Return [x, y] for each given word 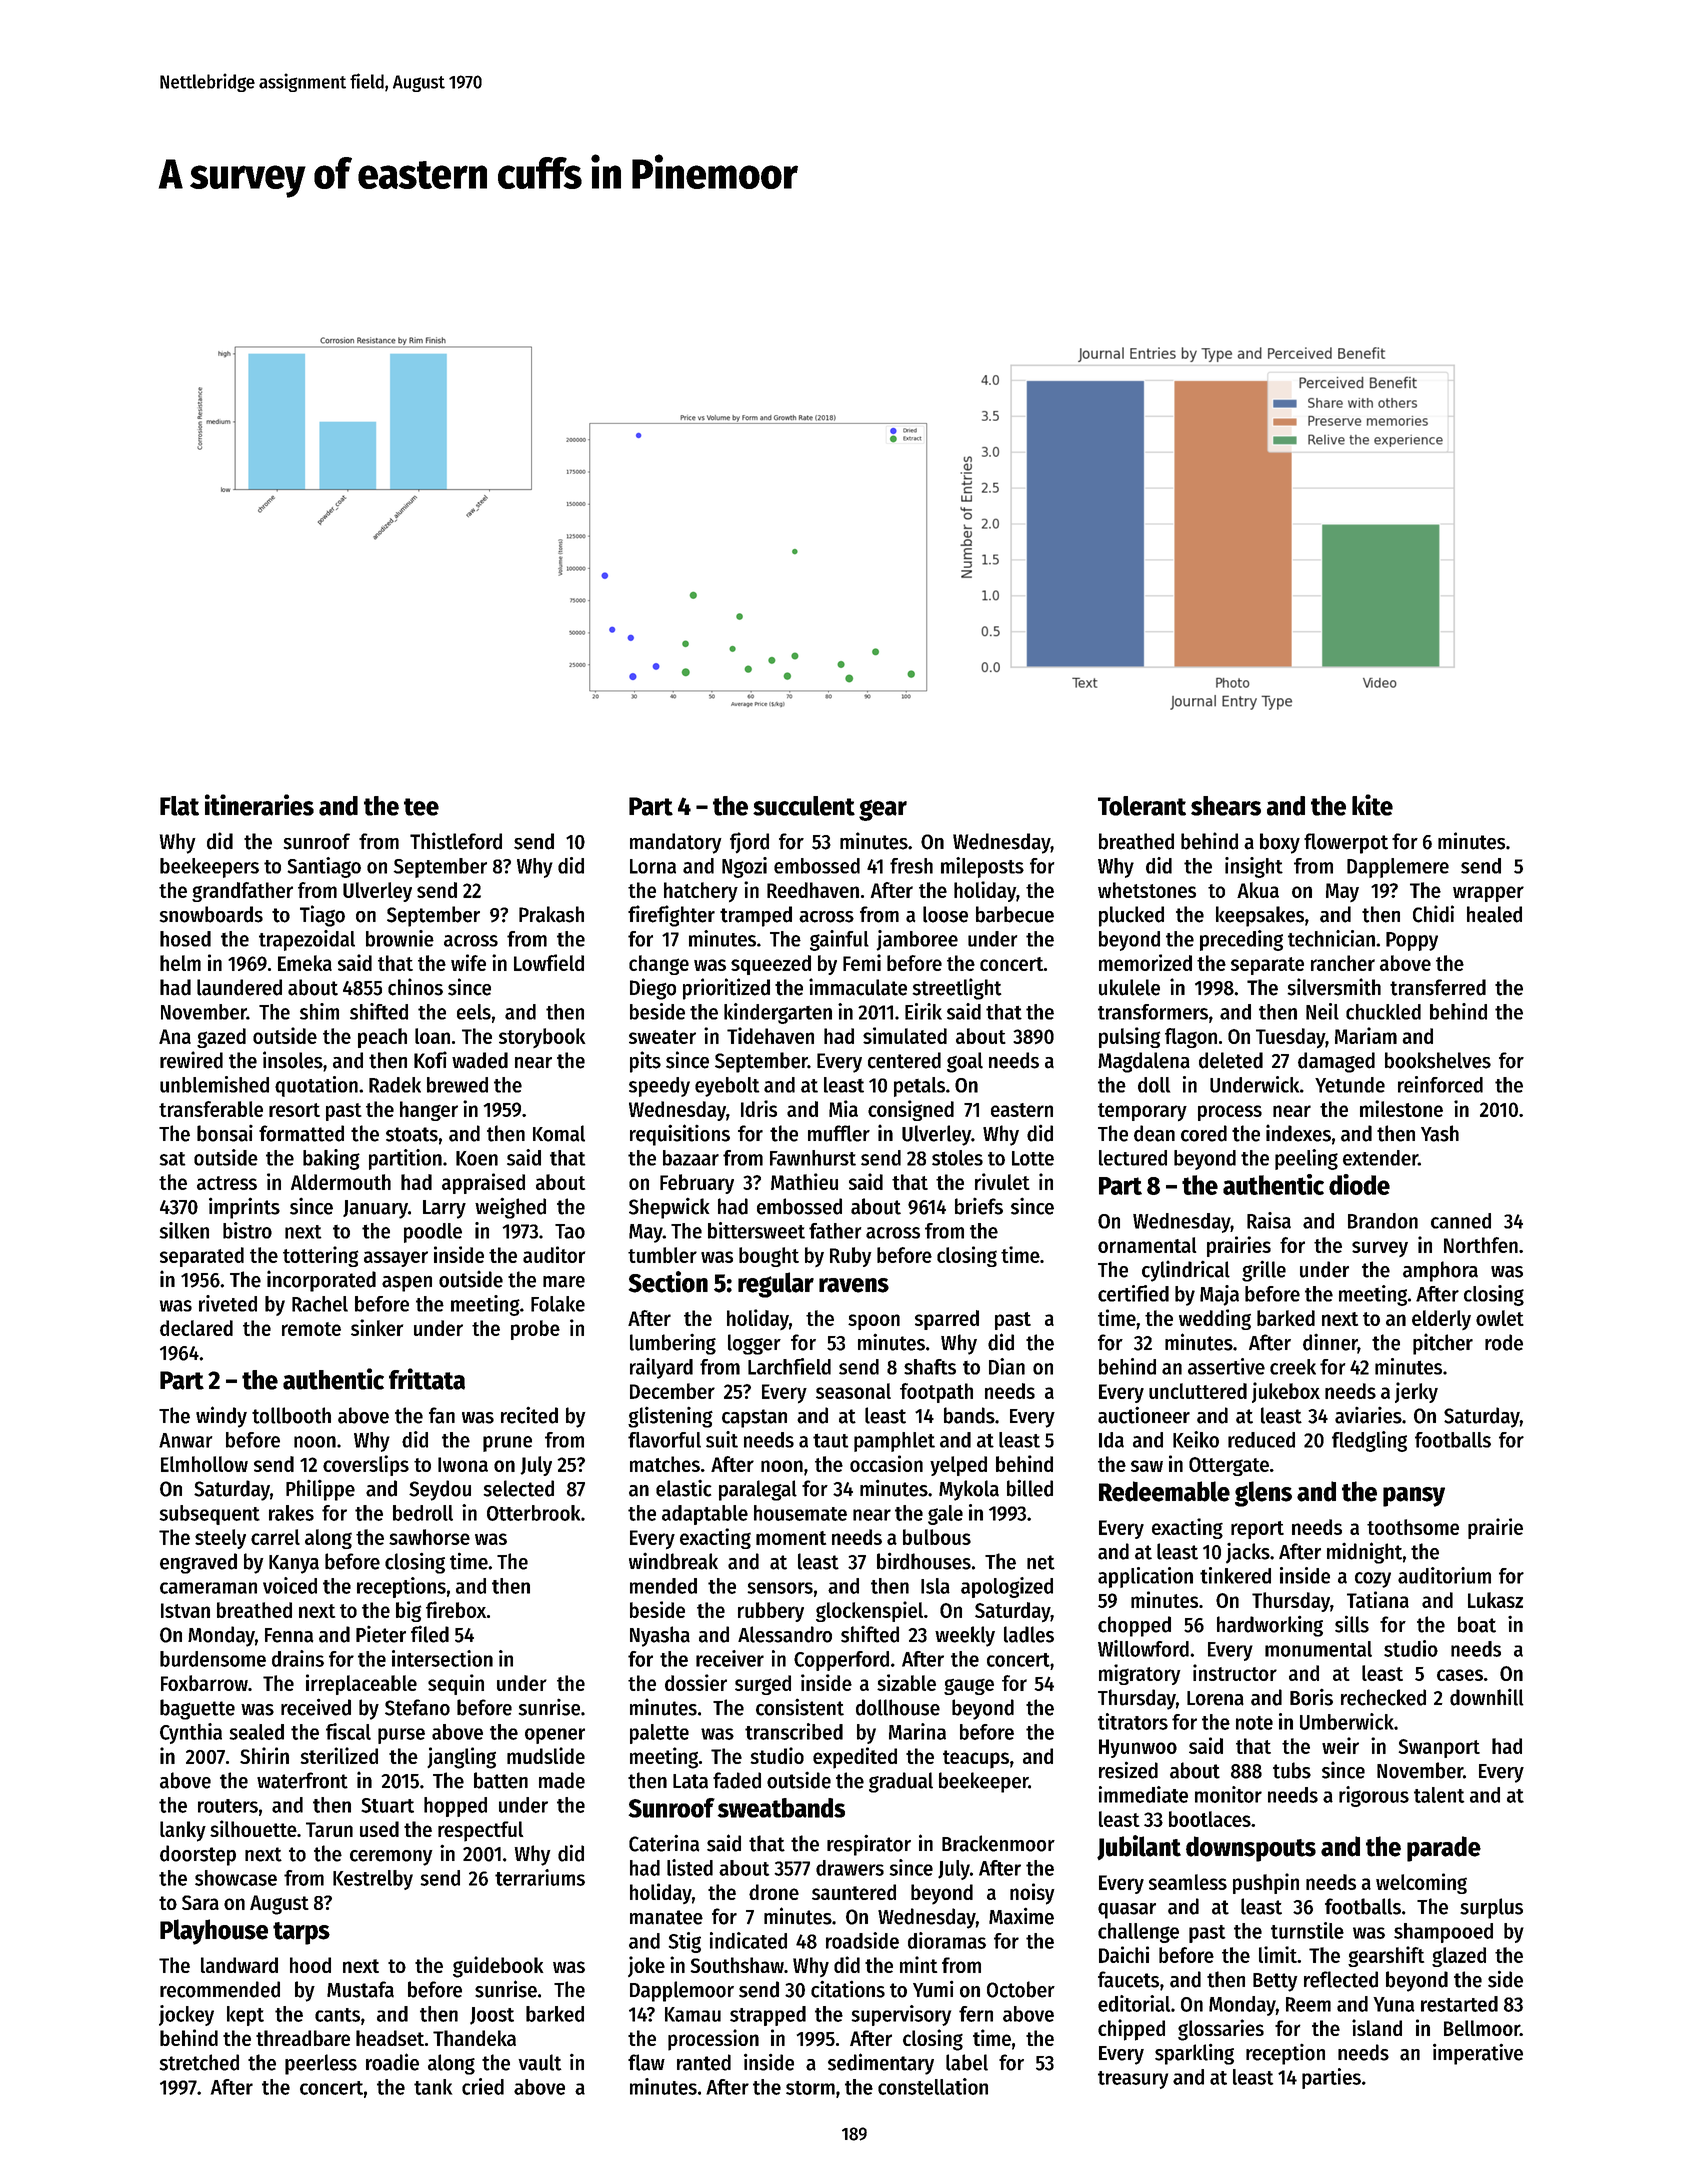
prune [507, 1444]
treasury [1133, 2080]
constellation [933, 2086]
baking [331, 1159]
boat [1477, 1624]
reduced [1261, 1440]
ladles [1029, 1634]
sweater [662, 1037]
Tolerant [1142, 806]
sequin [456, 1684]
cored [1204, 1133]
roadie [392, 2062]
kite [1372, 805]
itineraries [259, 805]
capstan [754, 1418]
